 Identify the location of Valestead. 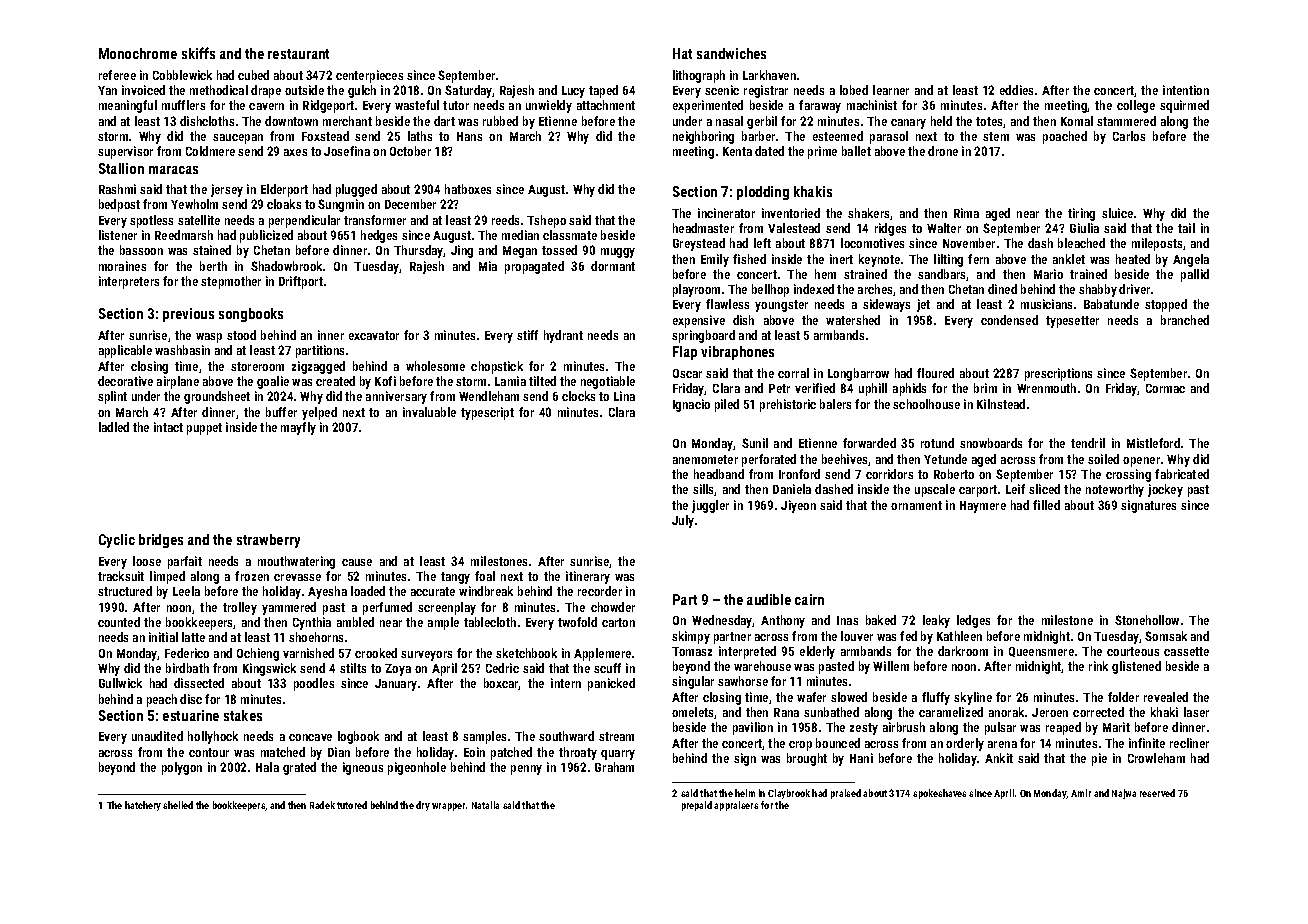
(794, 228).
